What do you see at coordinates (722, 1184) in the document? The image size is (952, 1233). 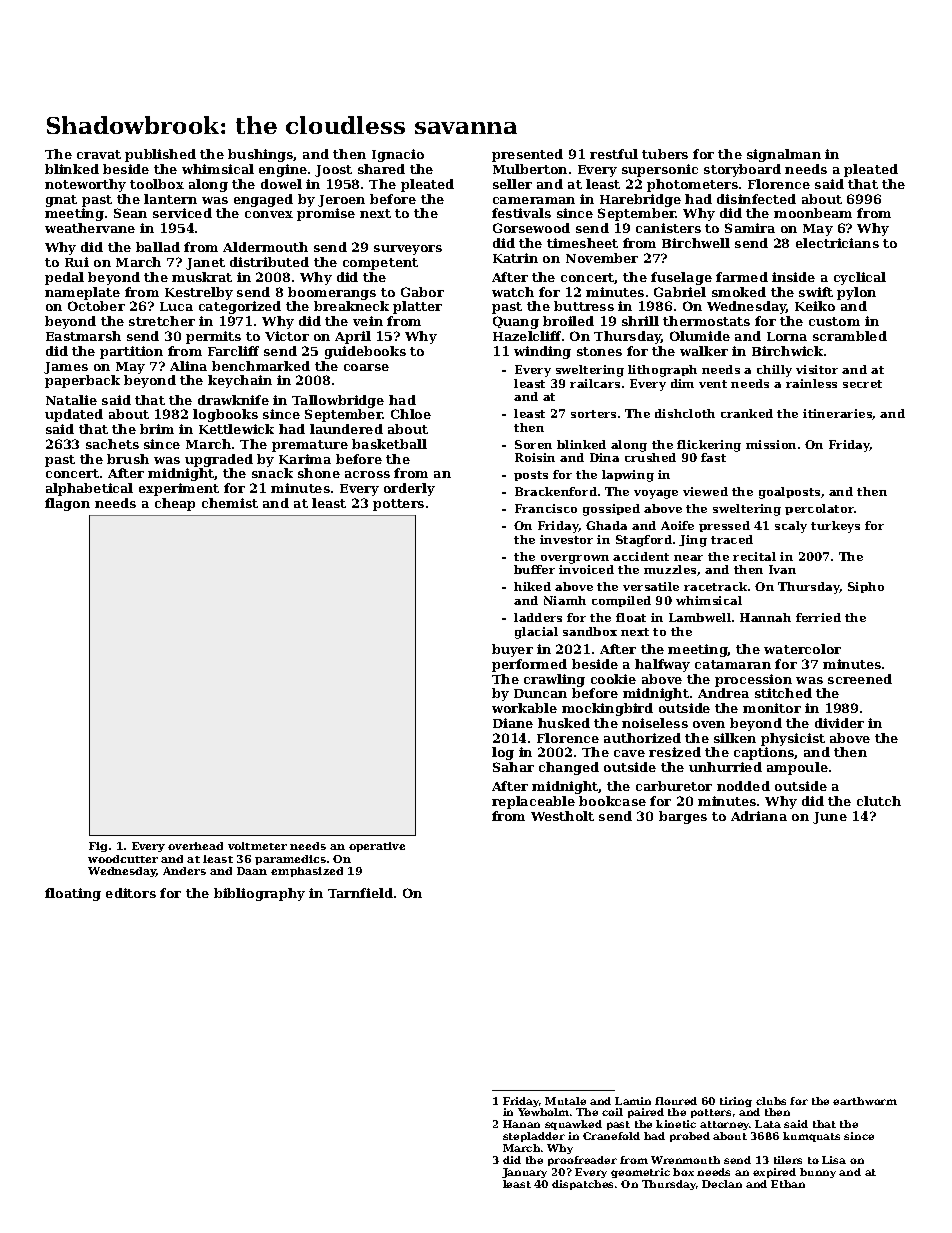 I see `Declan` at bounding box center [722, 1184].
